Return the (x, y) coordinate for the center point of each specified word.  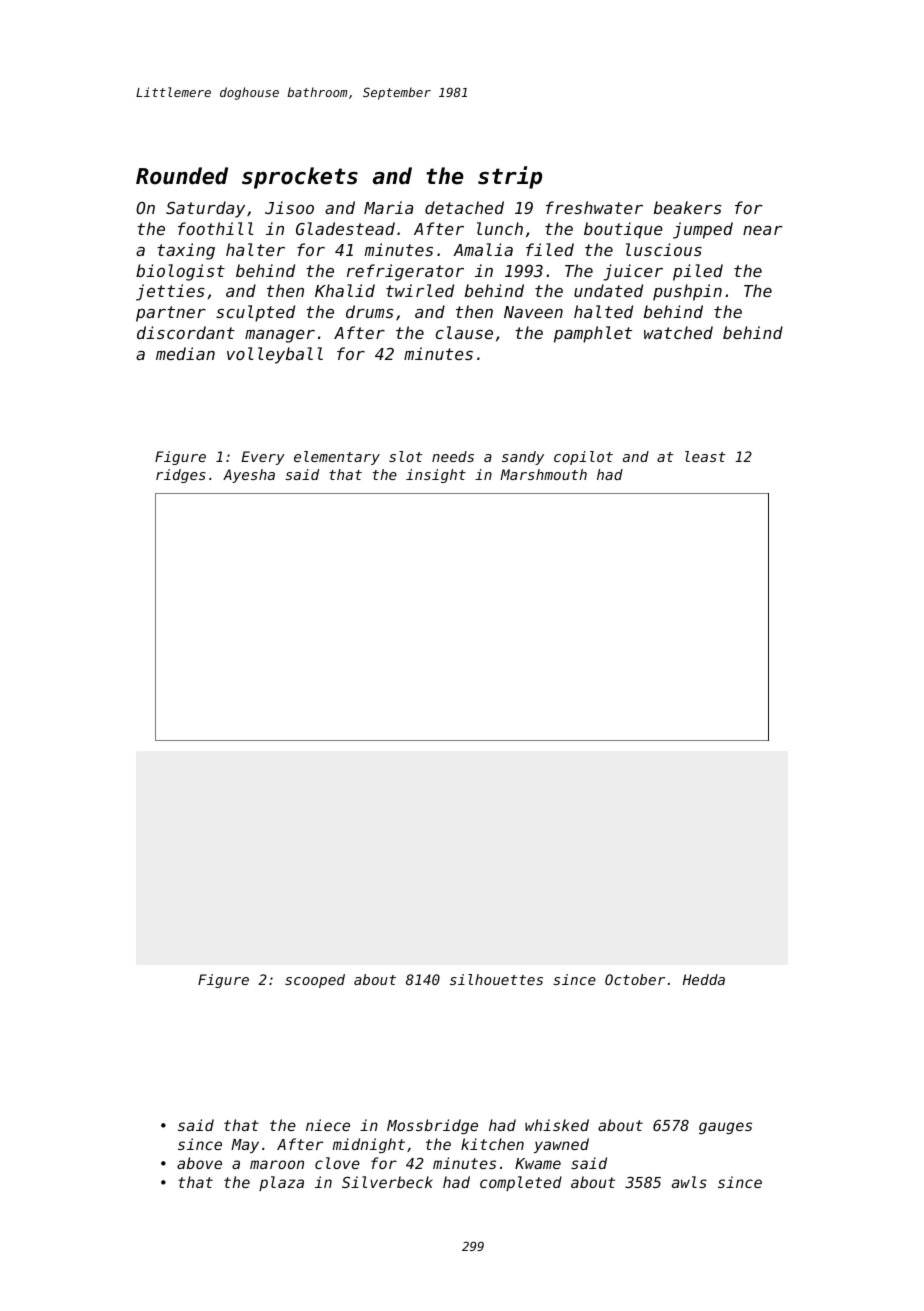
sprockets (300, 178)
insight (436, 476)
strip (510, 177)
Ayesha (249, 476)
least (705, 456)
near (762, 230)
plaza (281, 1183)
